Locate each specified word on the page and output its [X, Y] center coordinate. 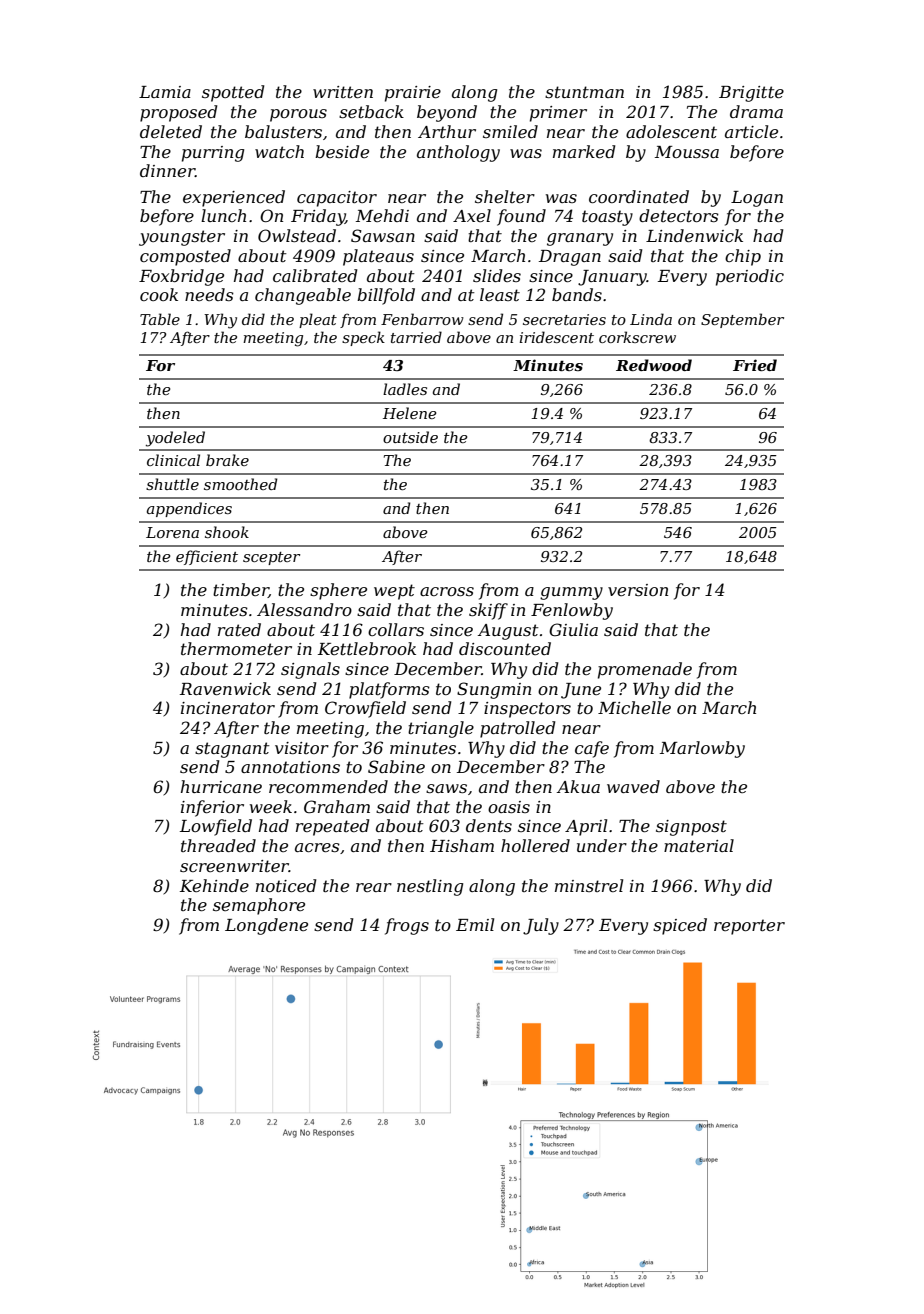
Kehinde [214, 885]
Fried [755, 365]
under [602, 845]
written [343, 92]
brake [227, 460]
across [447, 591]
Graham [337, 806]
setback [371, 111]
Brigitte [751, 94]
